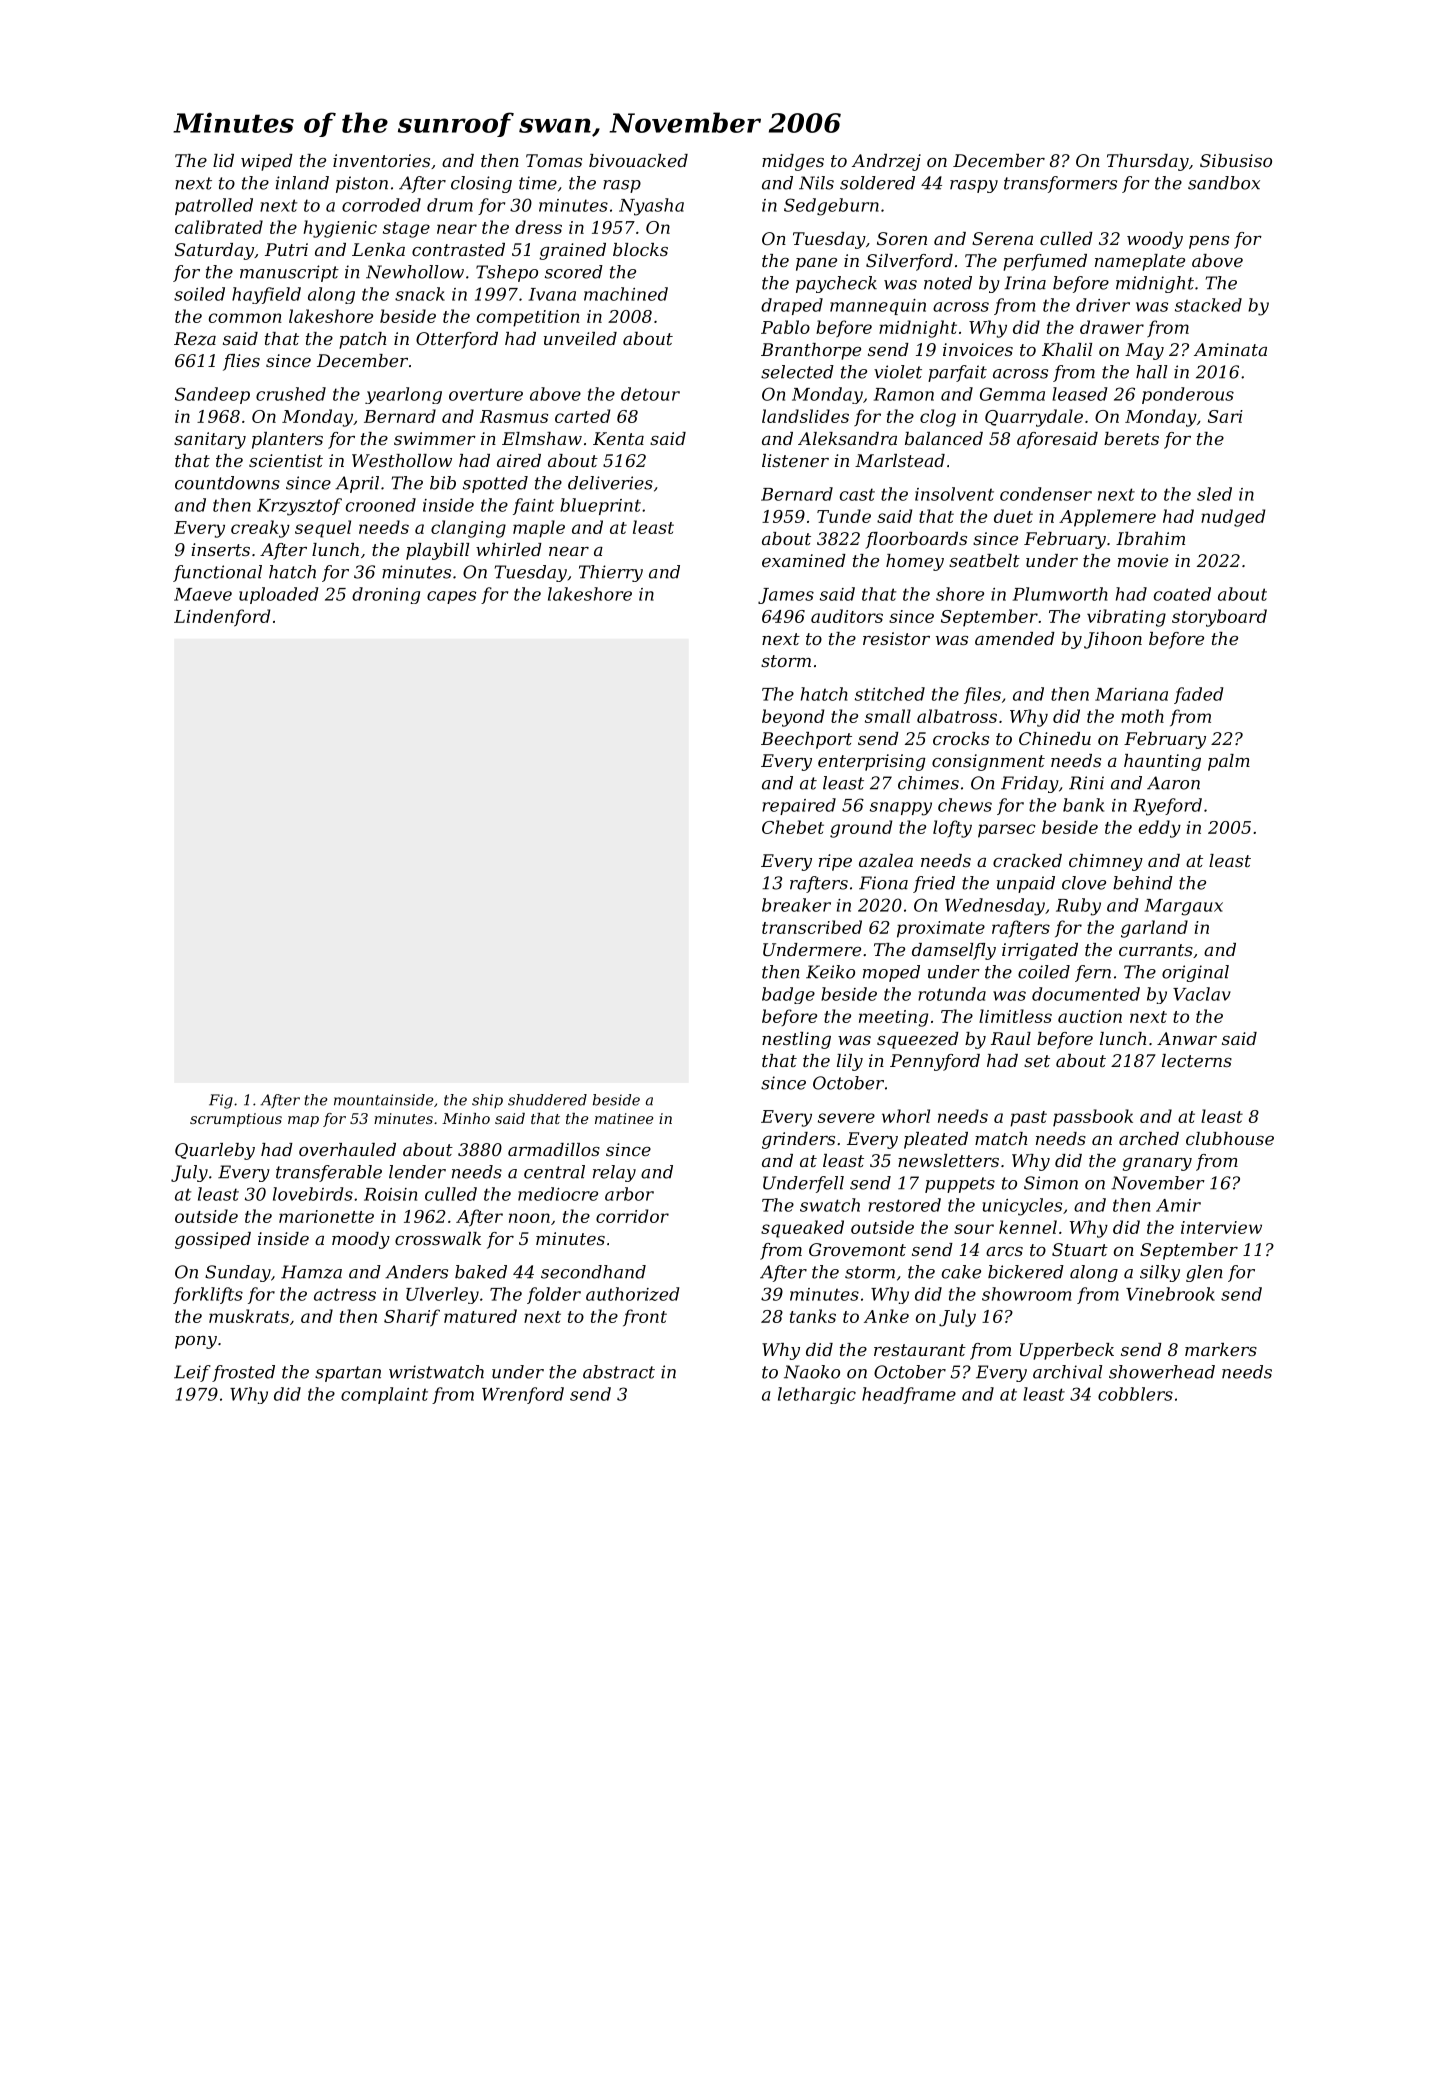 The image size is (1450, 2100). I want to click on uploaded, so click(278, 595).
